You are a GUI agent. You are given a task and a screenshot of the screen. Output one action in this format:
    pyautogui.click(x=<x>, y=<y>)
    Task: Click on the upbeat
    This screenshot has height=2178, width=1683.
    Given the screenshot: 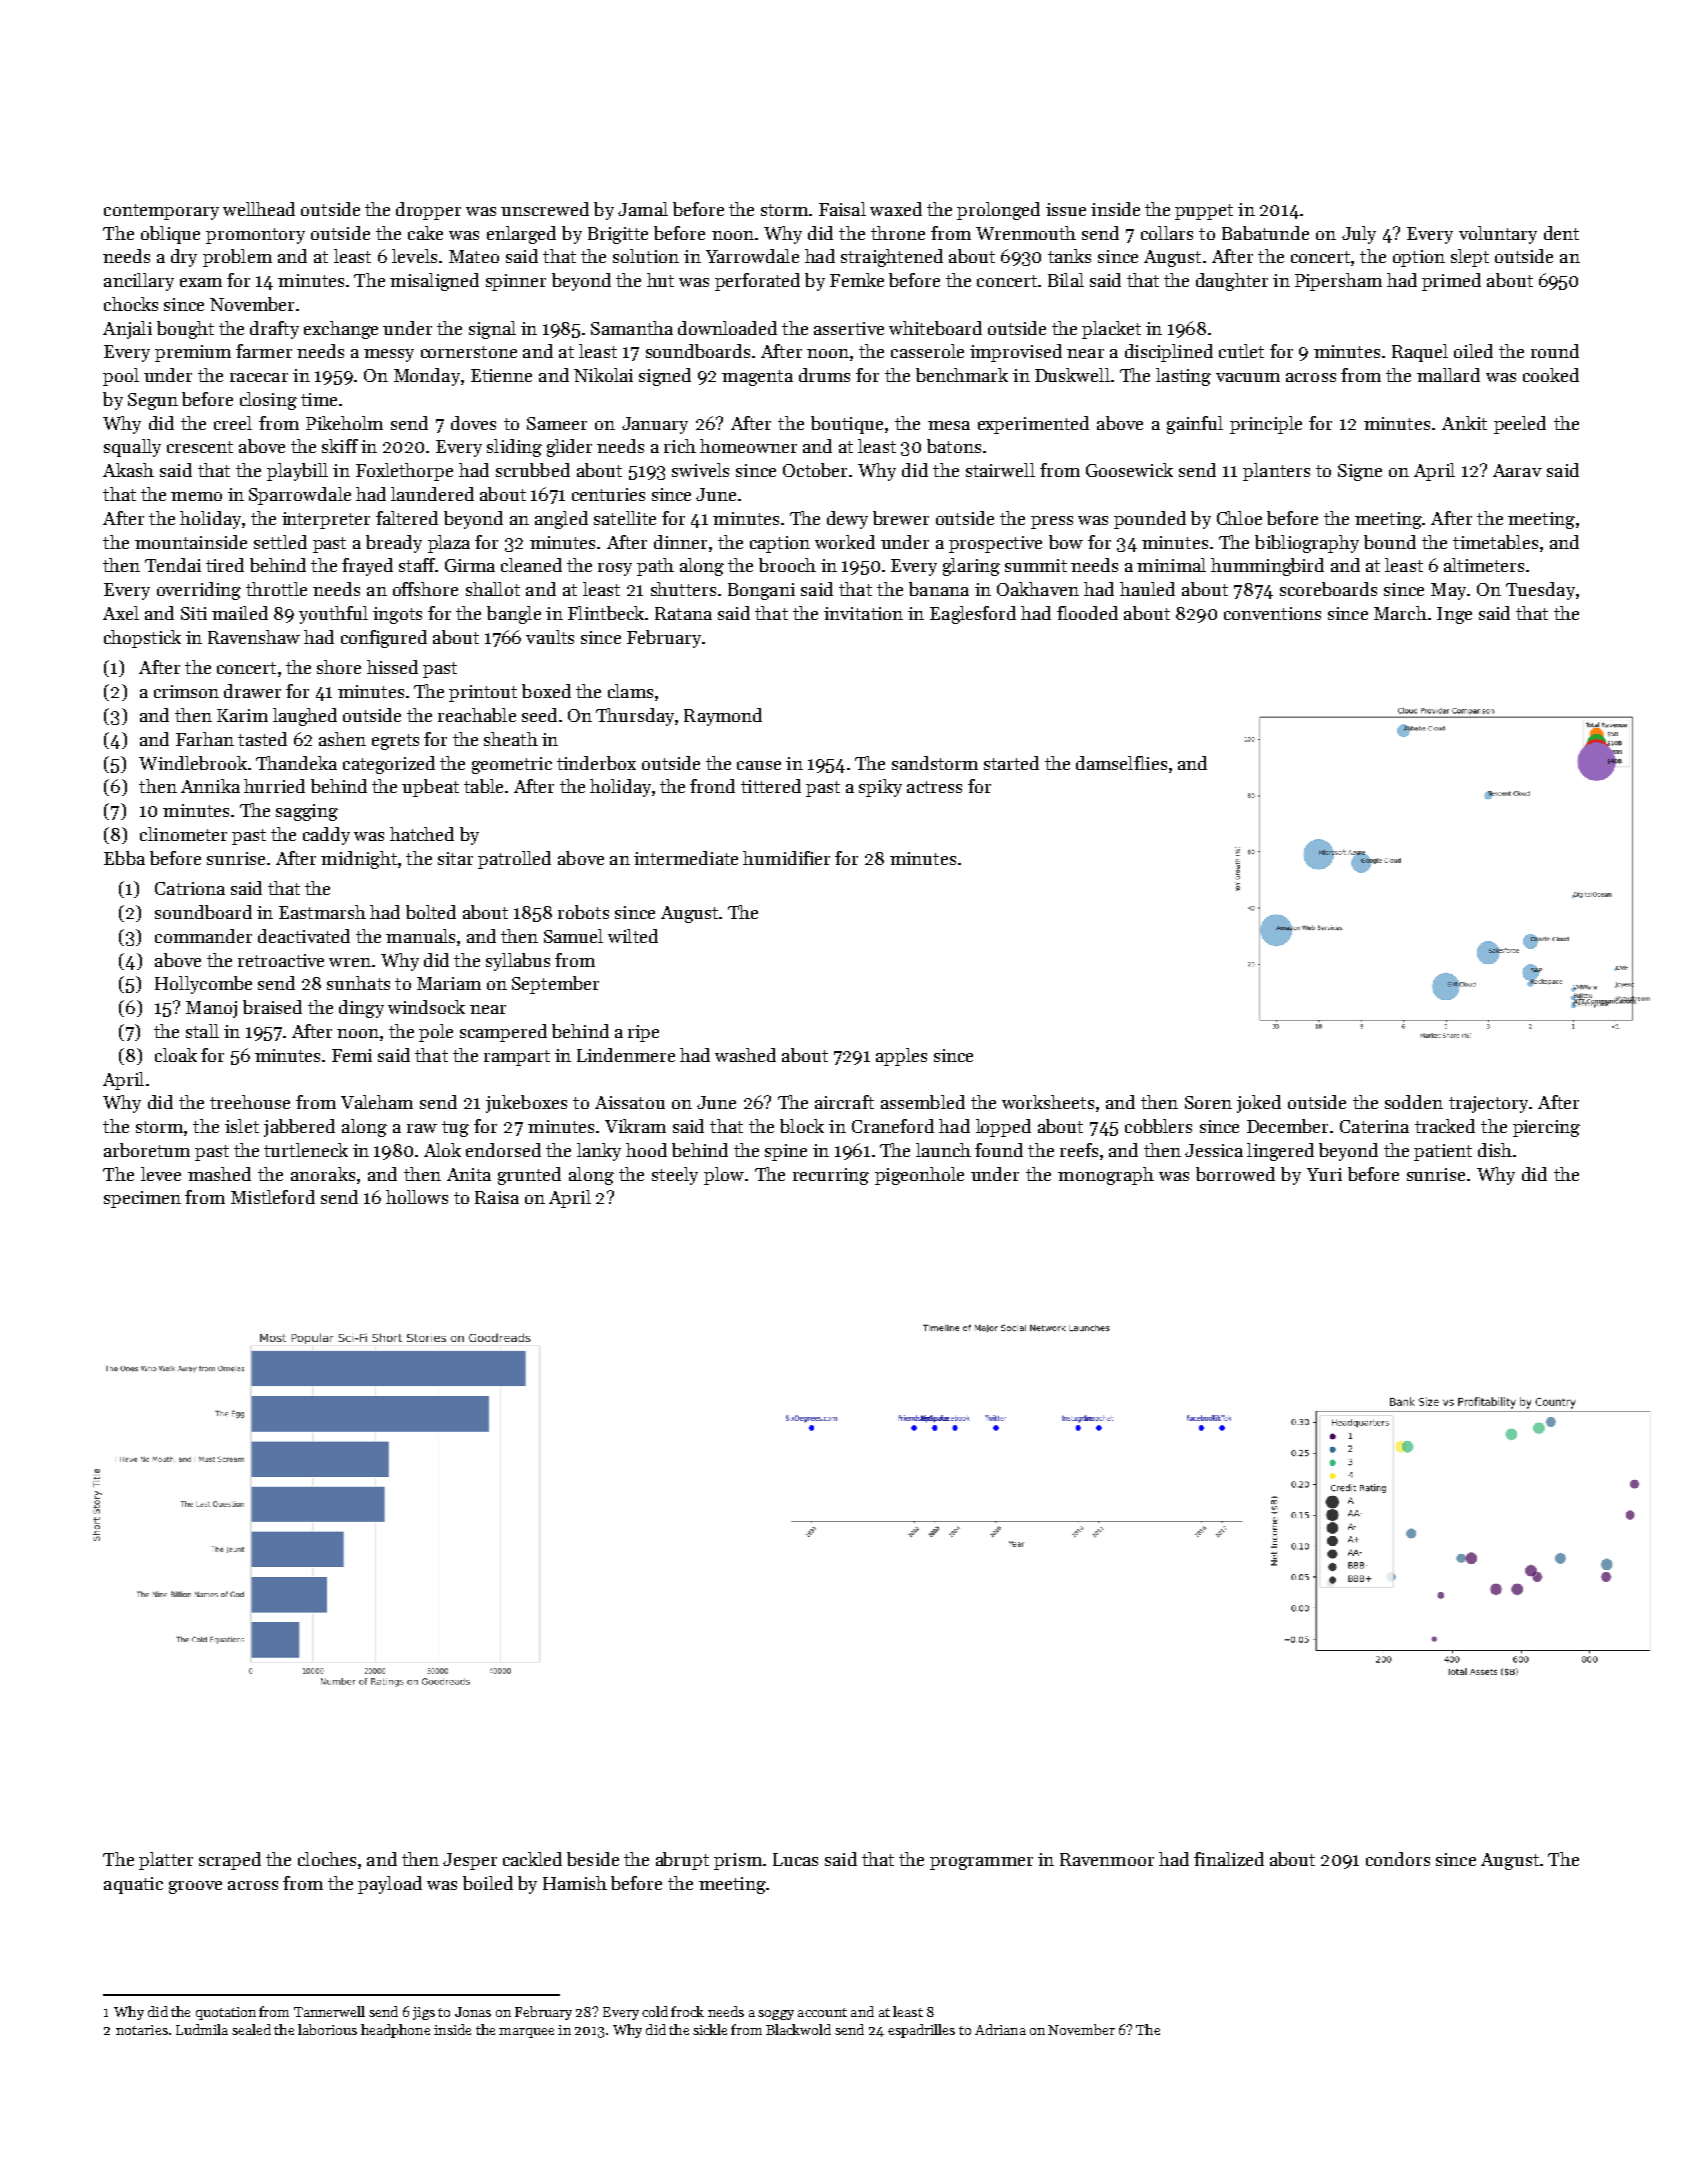 What is the action you would take?
    pyautogui.click(x=430, y=788)
